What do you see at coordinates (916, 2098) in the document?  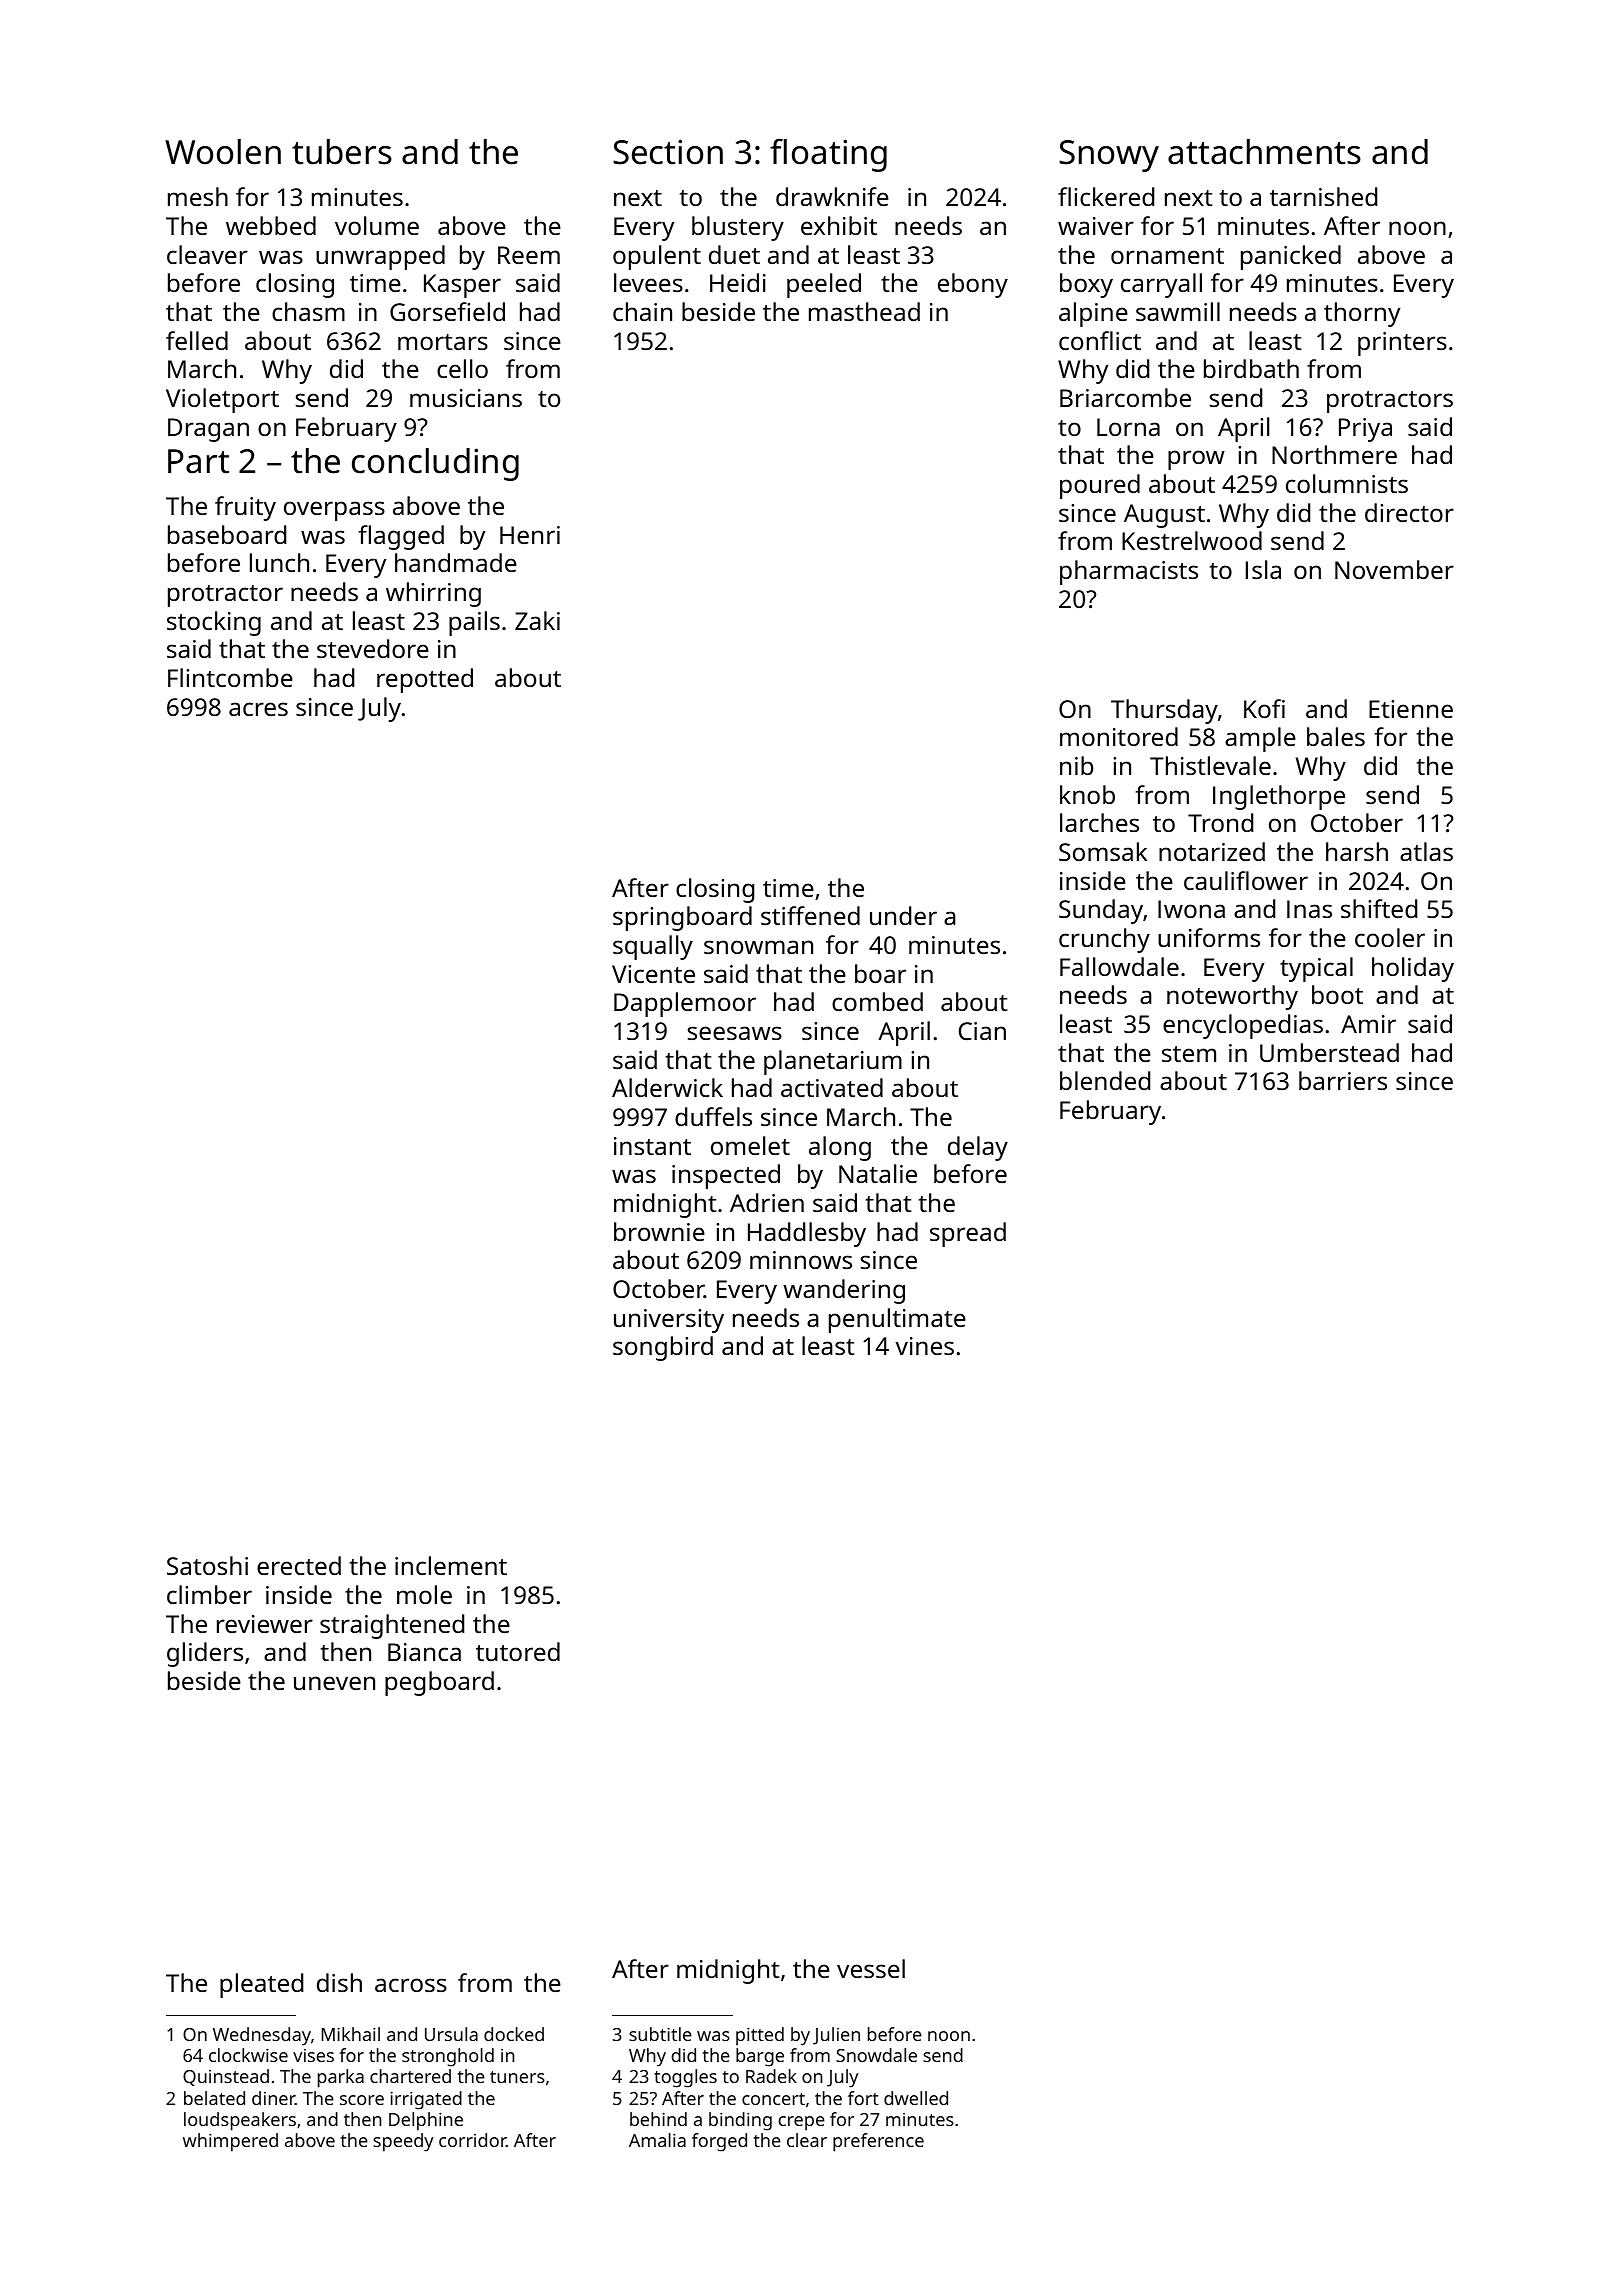 I see `dwelled` at bounding box center [916, 2098].
